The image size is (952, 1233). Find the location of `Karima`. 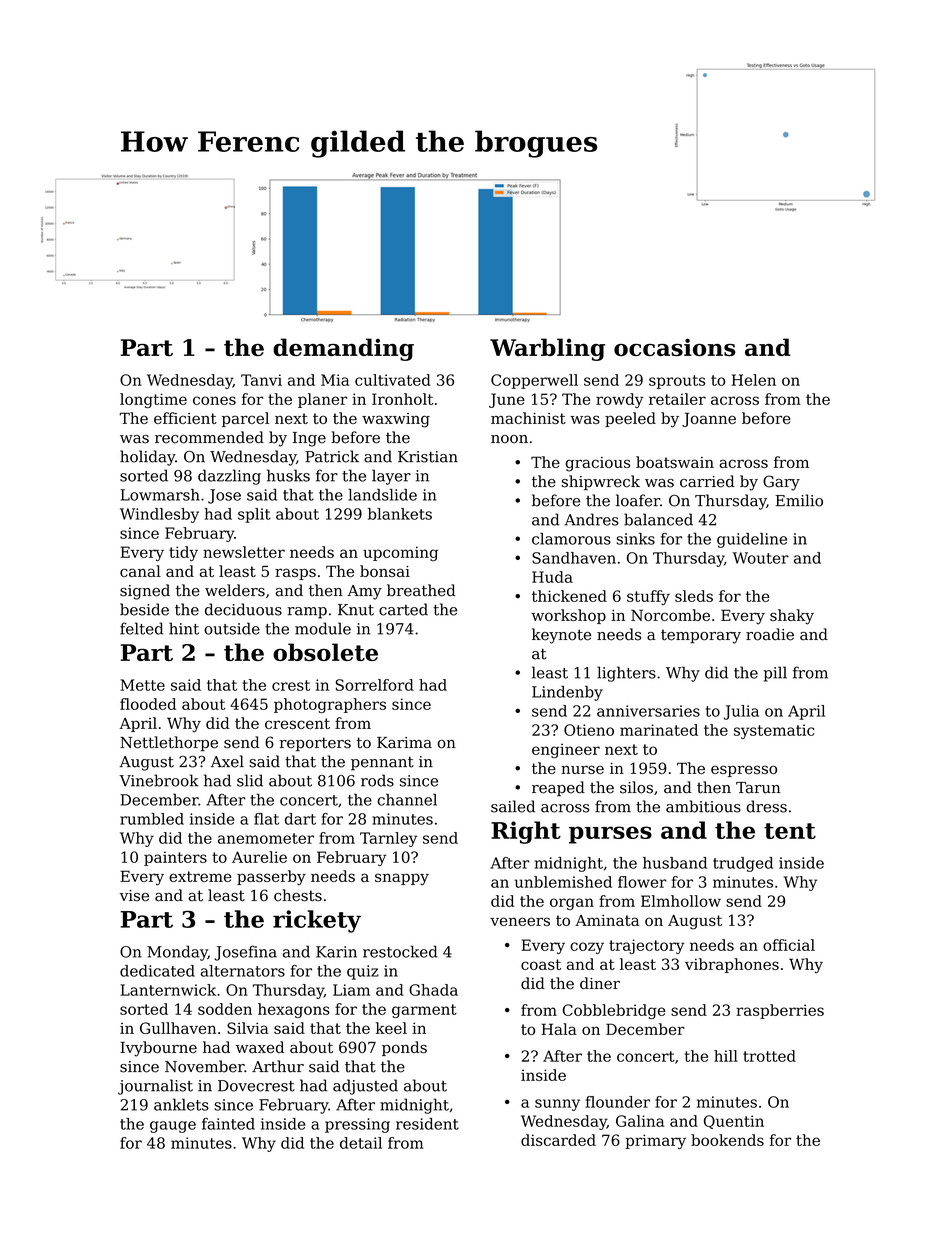

Karima is located at coordinates (404, 743).
